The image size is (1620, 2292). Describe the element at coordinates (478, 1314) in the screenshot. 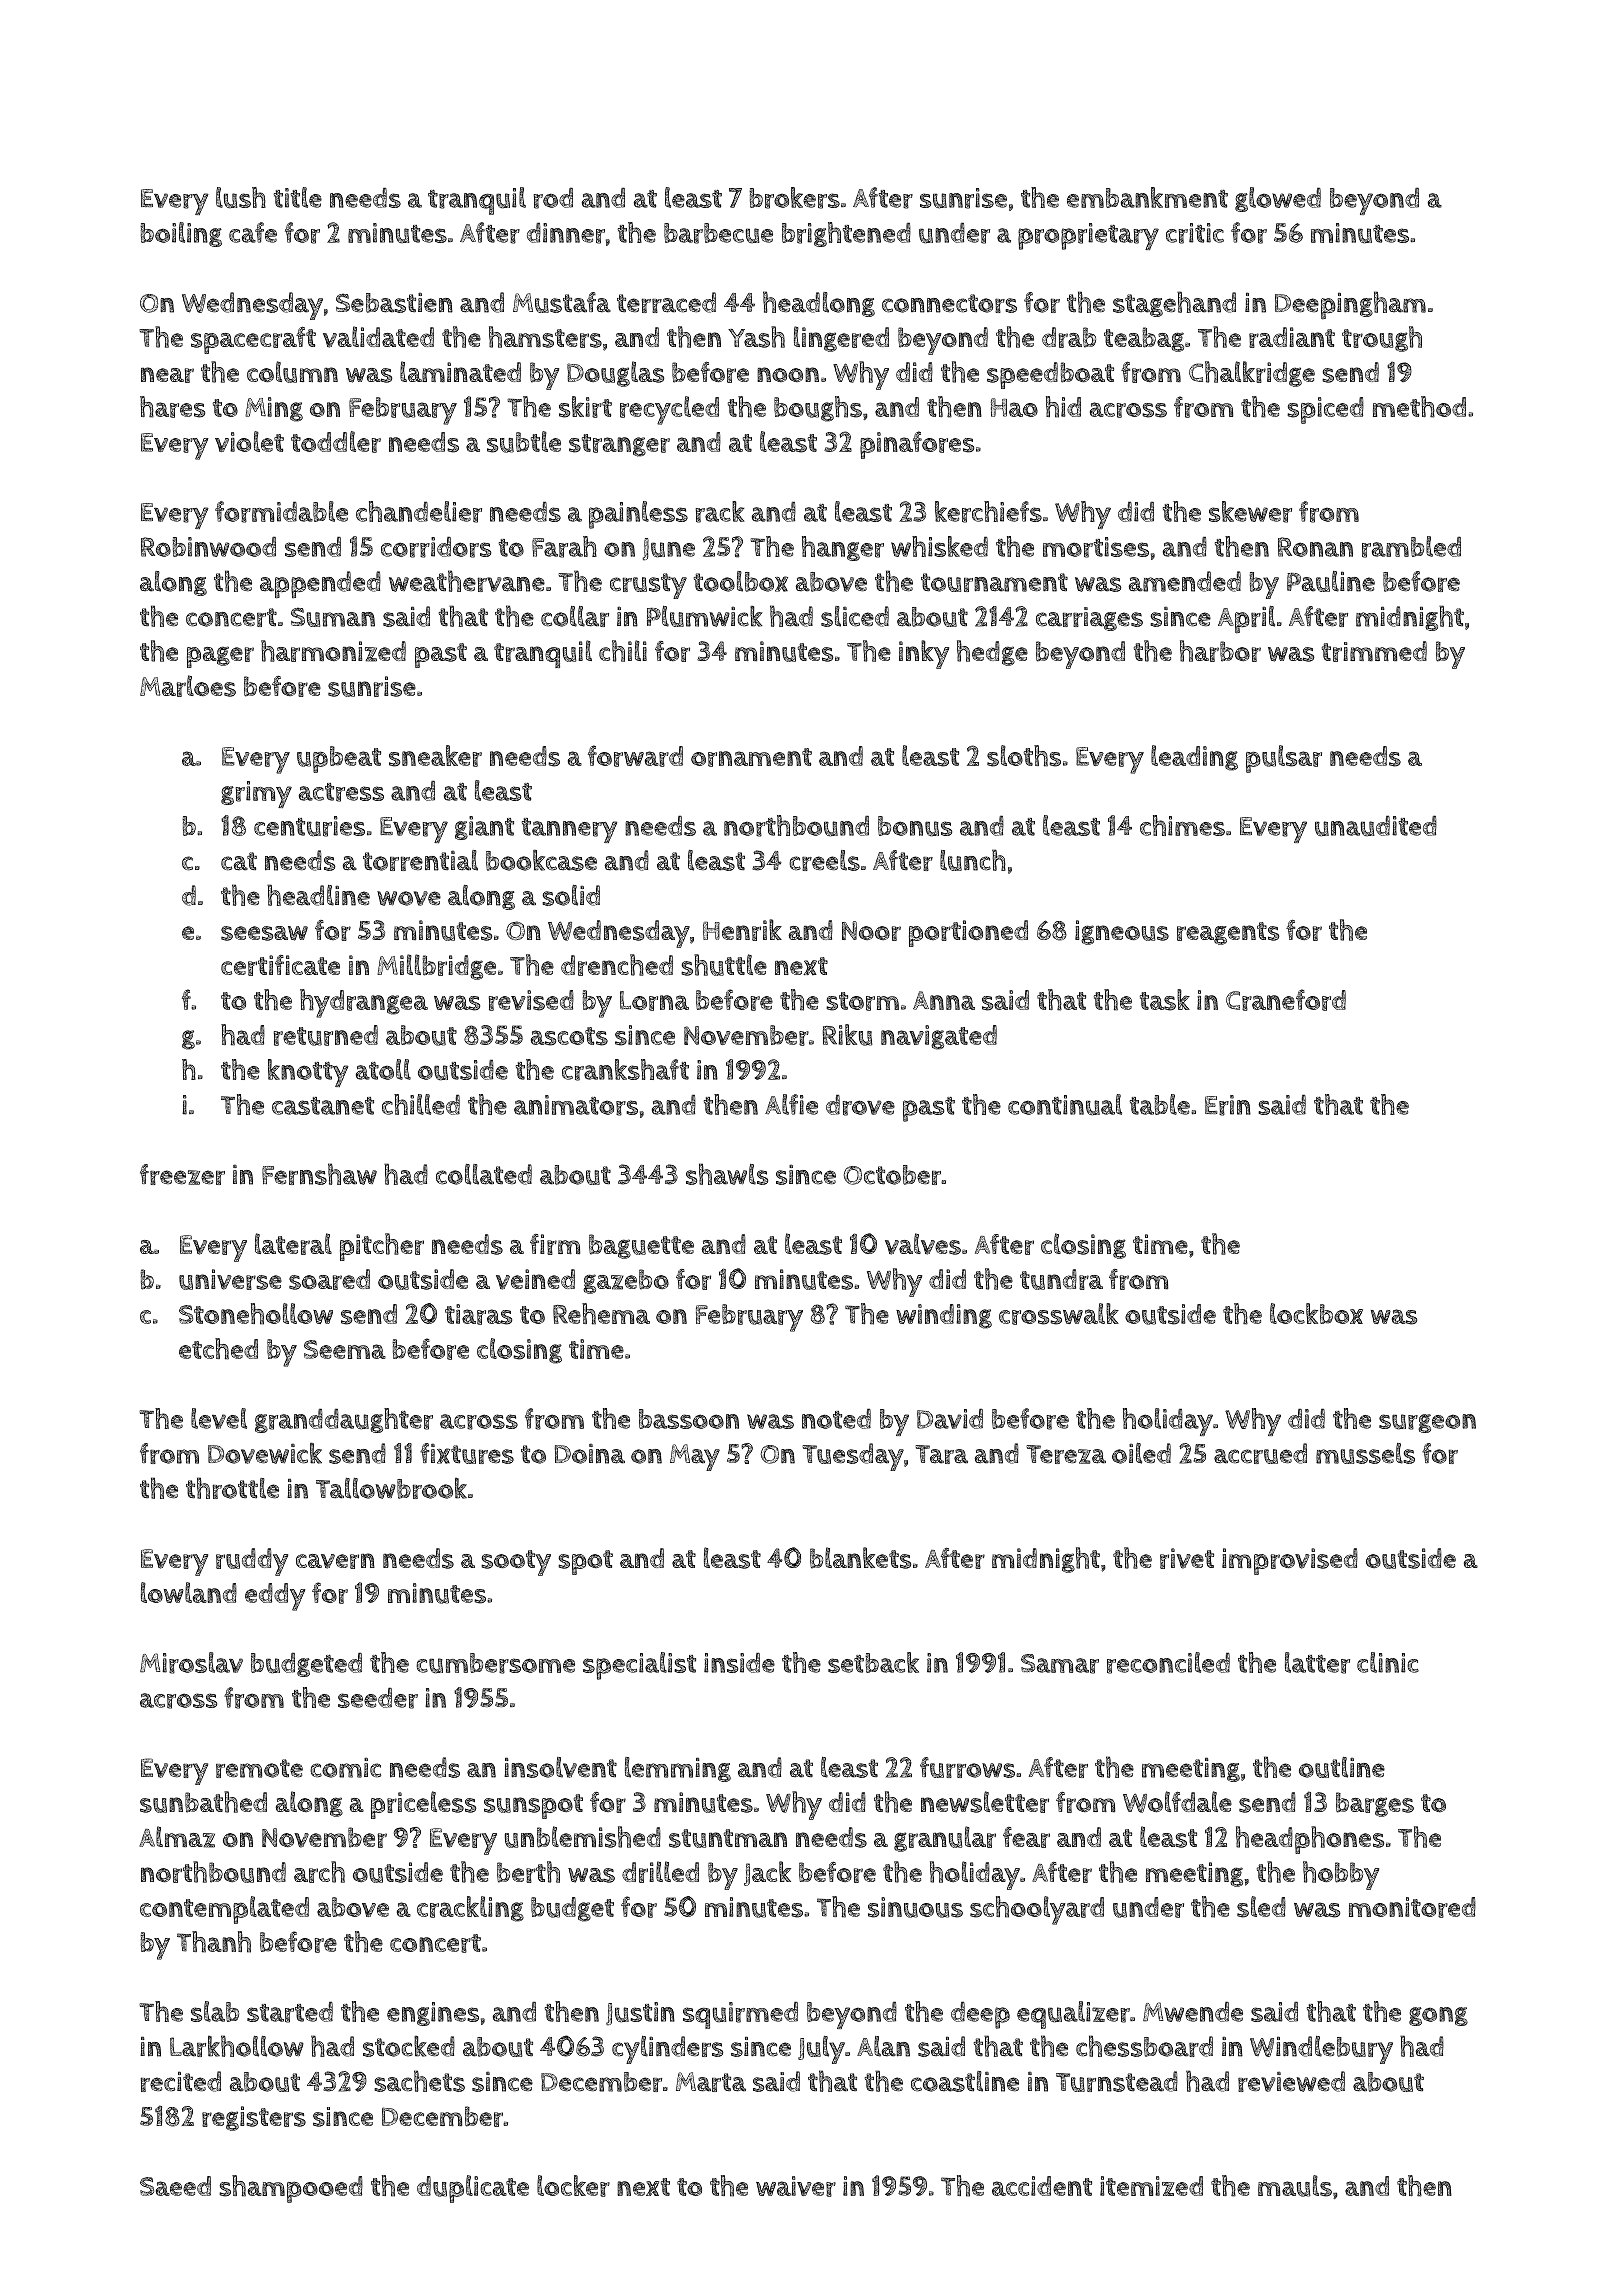

I see `tiaras` at that location.
